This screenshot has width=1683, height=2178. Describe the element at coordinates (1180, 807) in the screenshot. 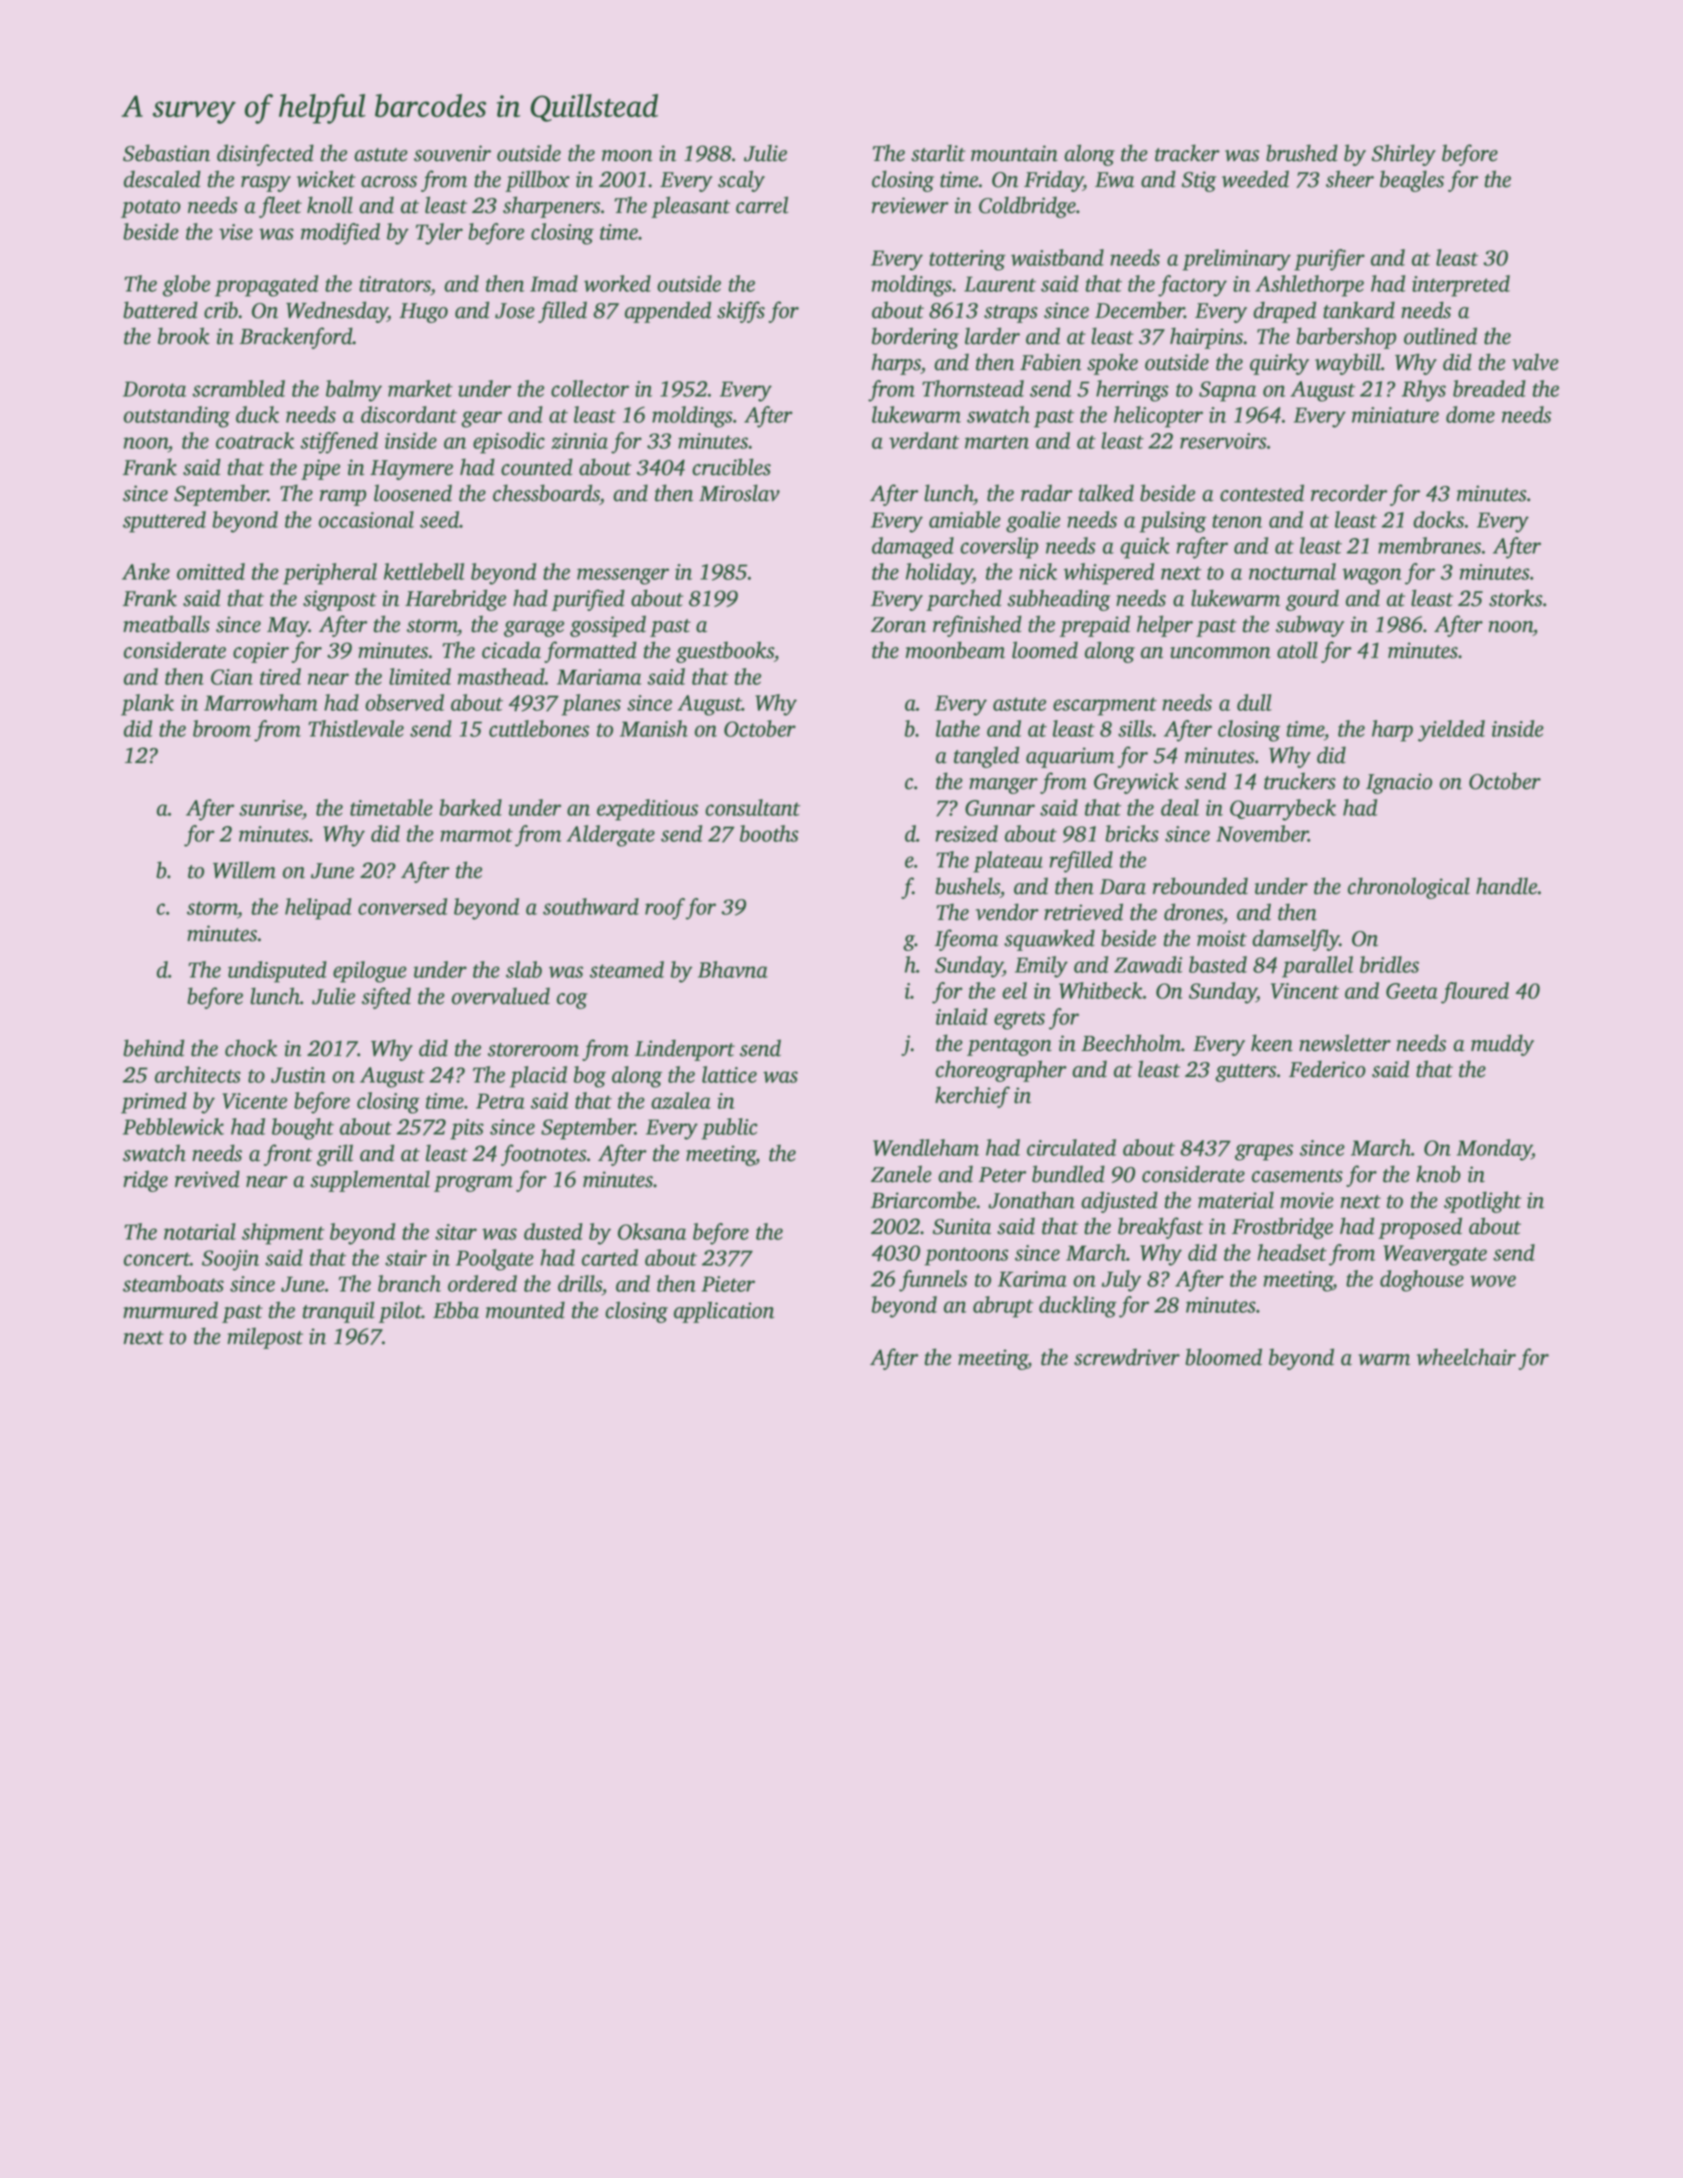

I see `deal` at that location.
